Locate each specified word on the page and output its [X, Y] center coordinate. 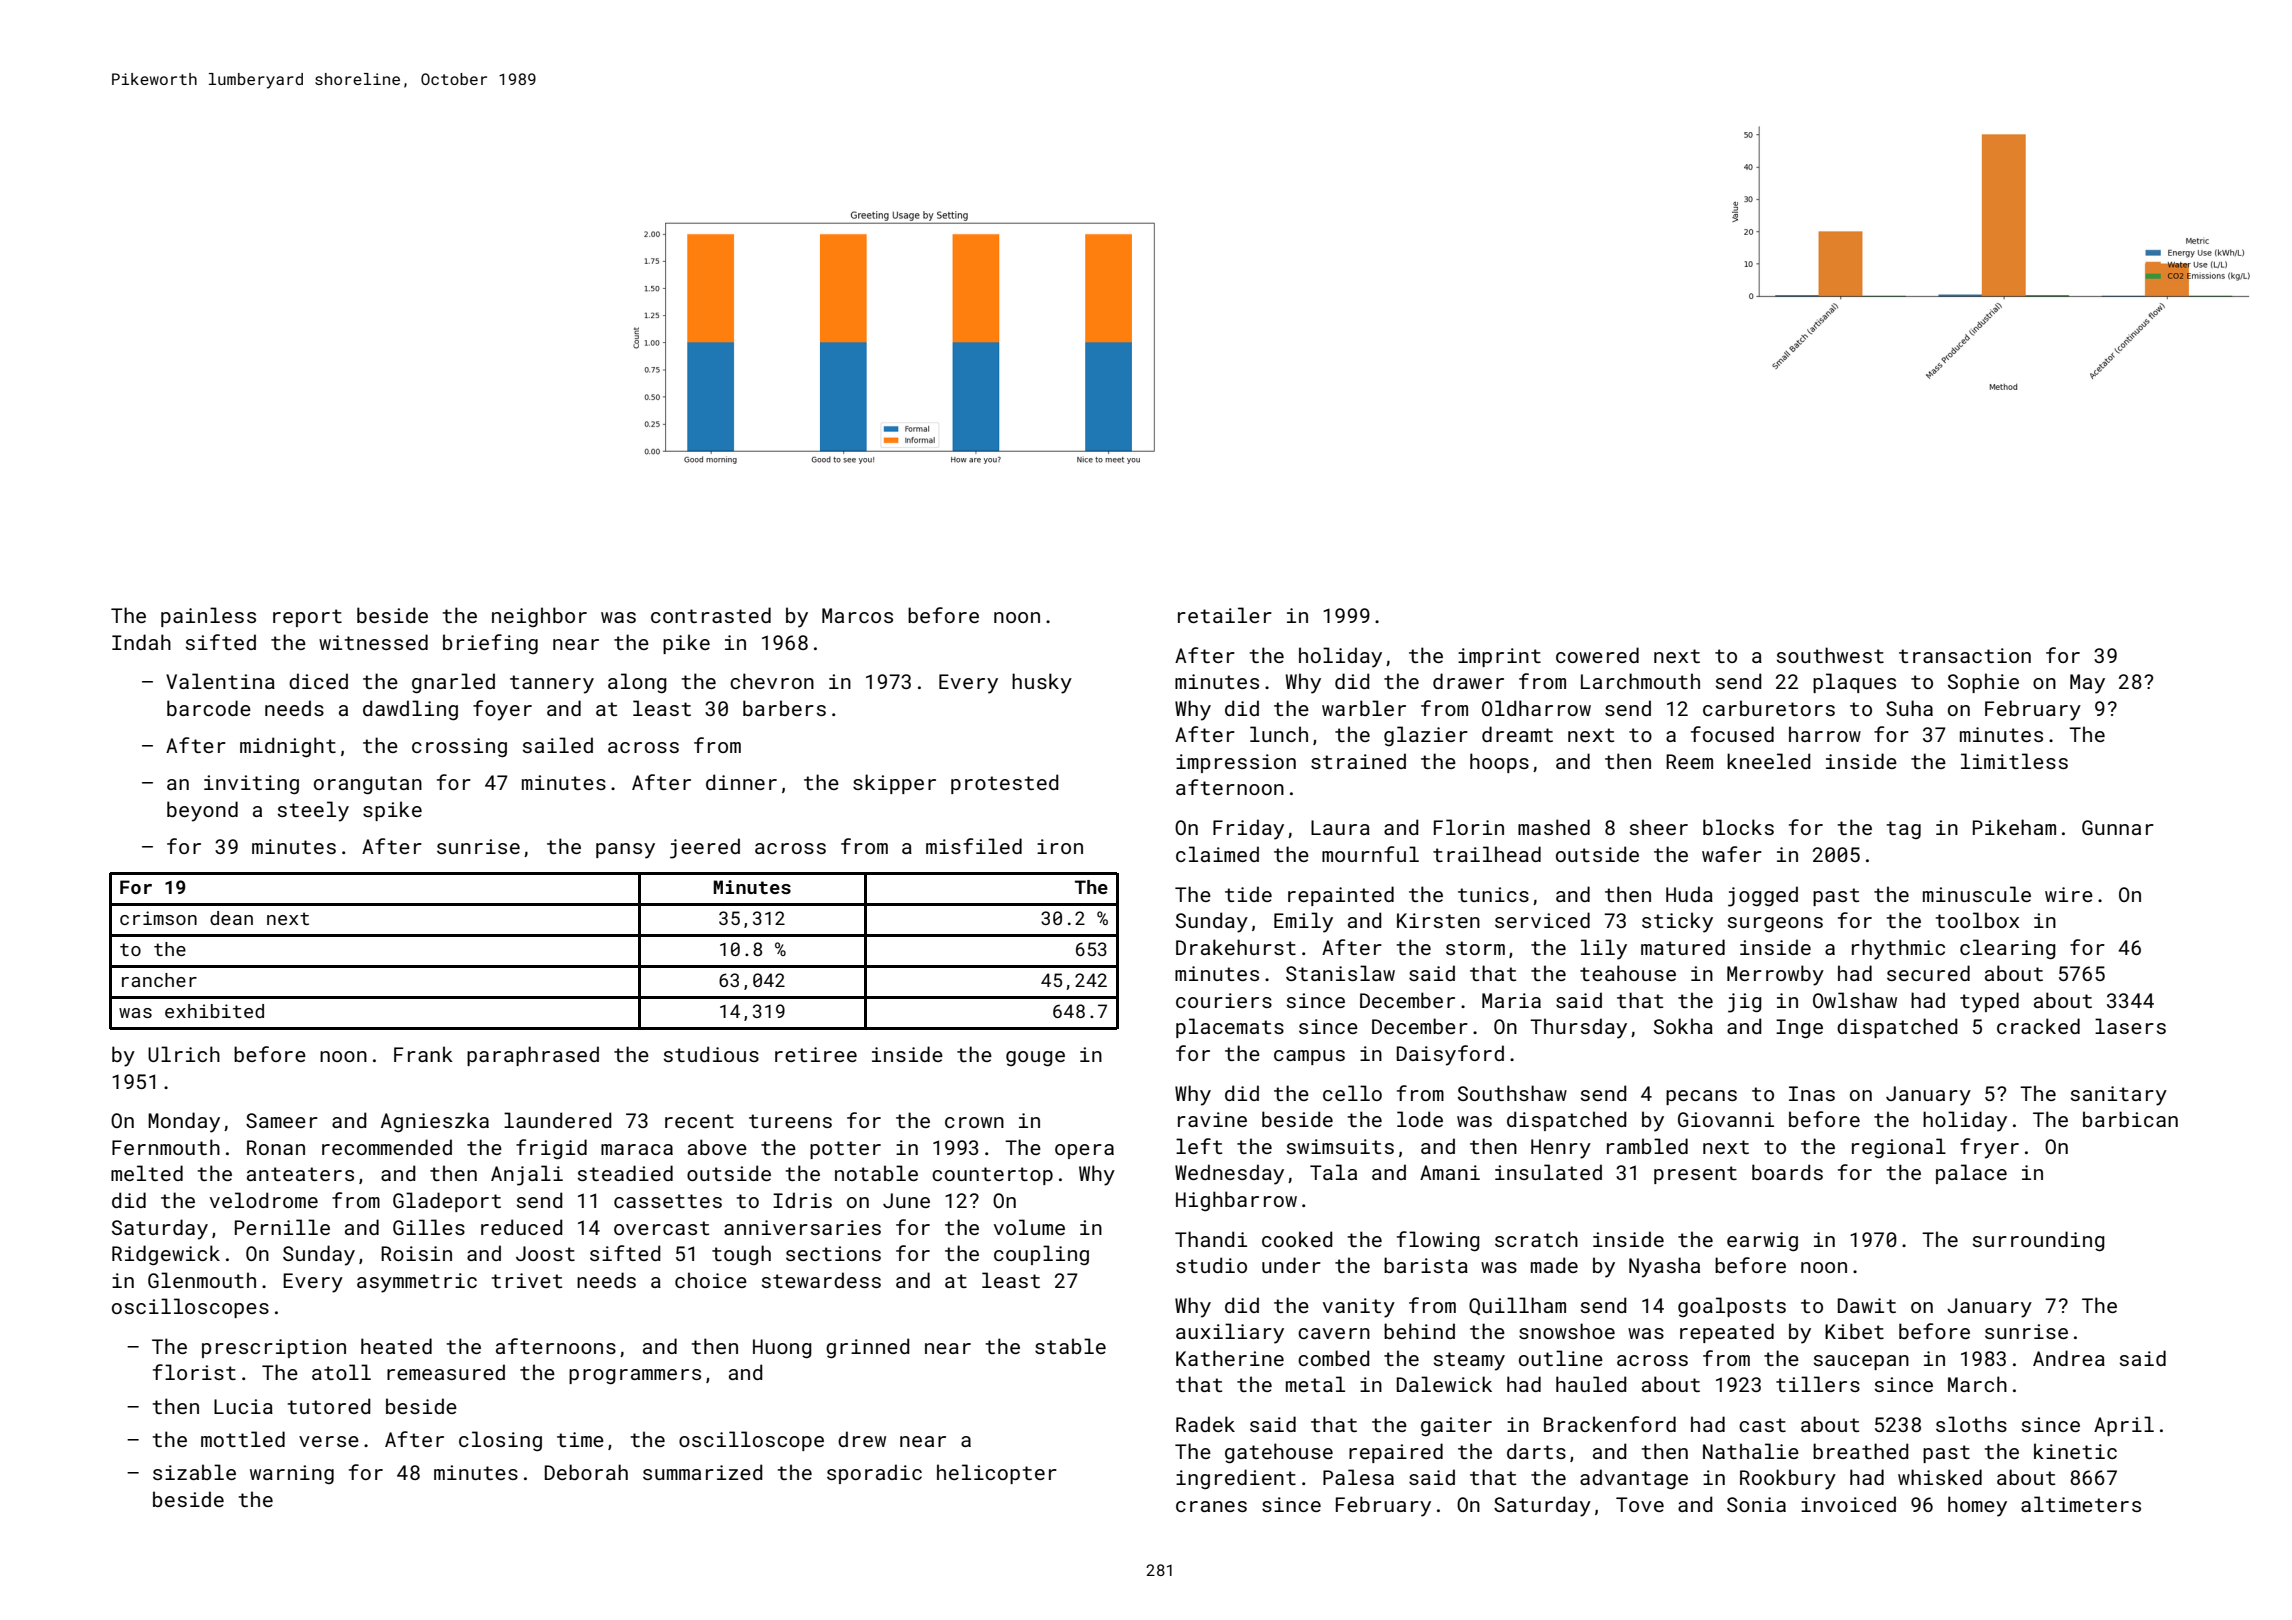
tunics [1493, 894]
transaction [1965, 655]
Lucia [243, 1406]
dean [231, 918]
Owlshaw [1855, 1000]
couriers [1224, 1000]
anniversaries [802, 1227]
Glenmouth [202, 1280]
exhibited [214, 1011]
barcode [209, 708]
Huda [1689, 894]
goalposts [1732, 1307]
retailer [1225, 615]
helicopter [997, 1474]
